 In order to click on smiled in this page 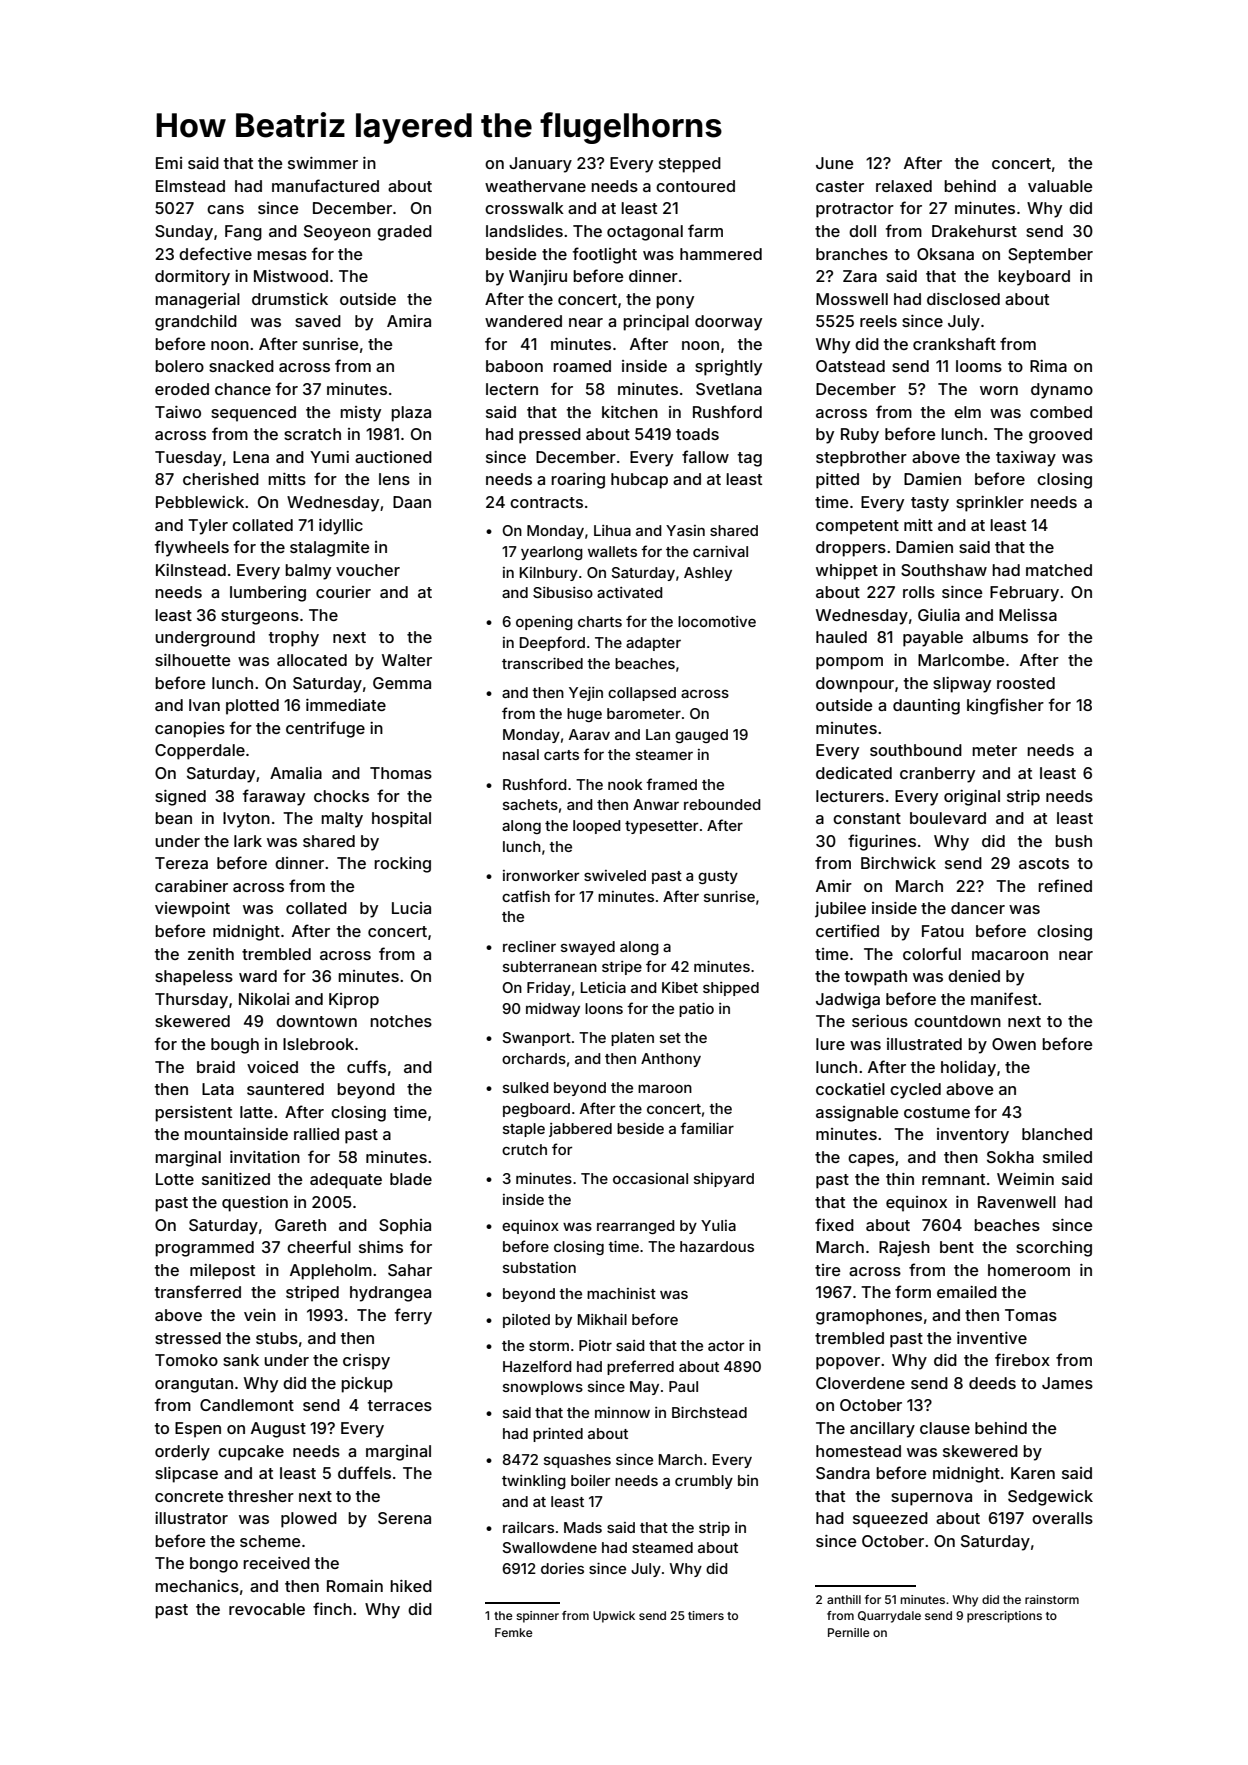, I will do `click(1067, 1157)`.
